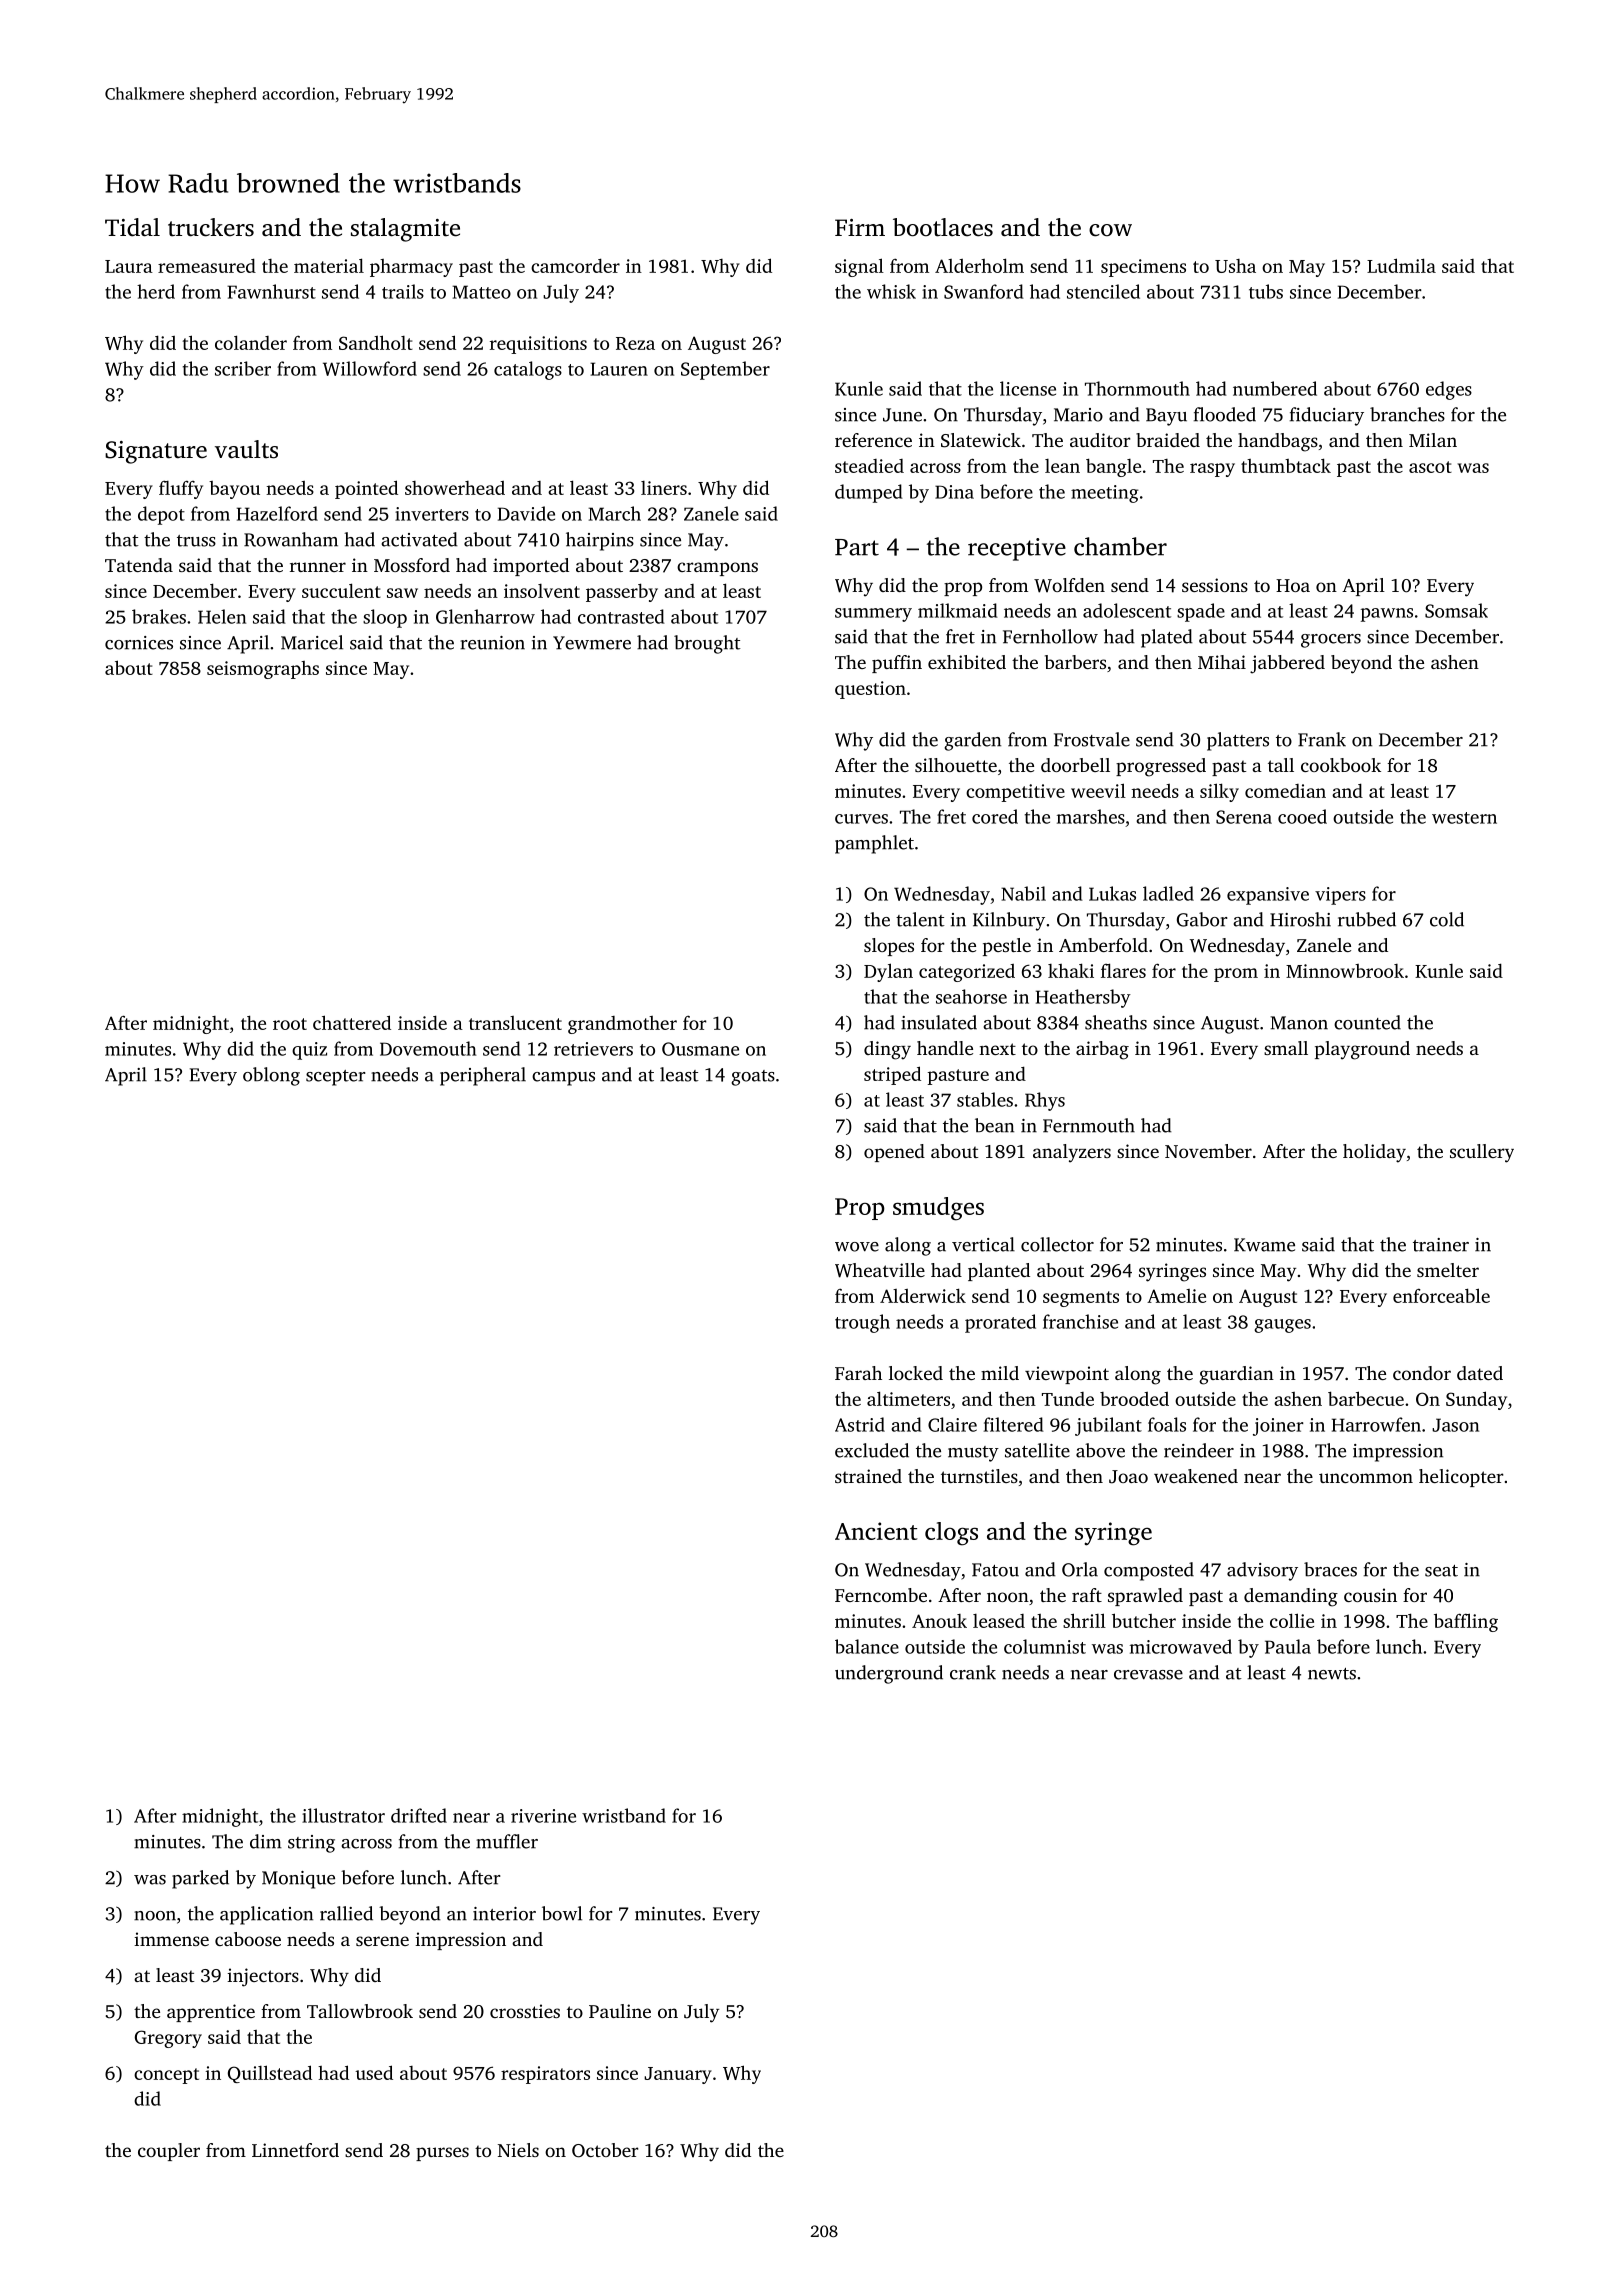 The height and width of the screenshot is (2292, 1620). Describe the element at coordinates (753, 1078) in the screenshot. I see `goats` at that location.
